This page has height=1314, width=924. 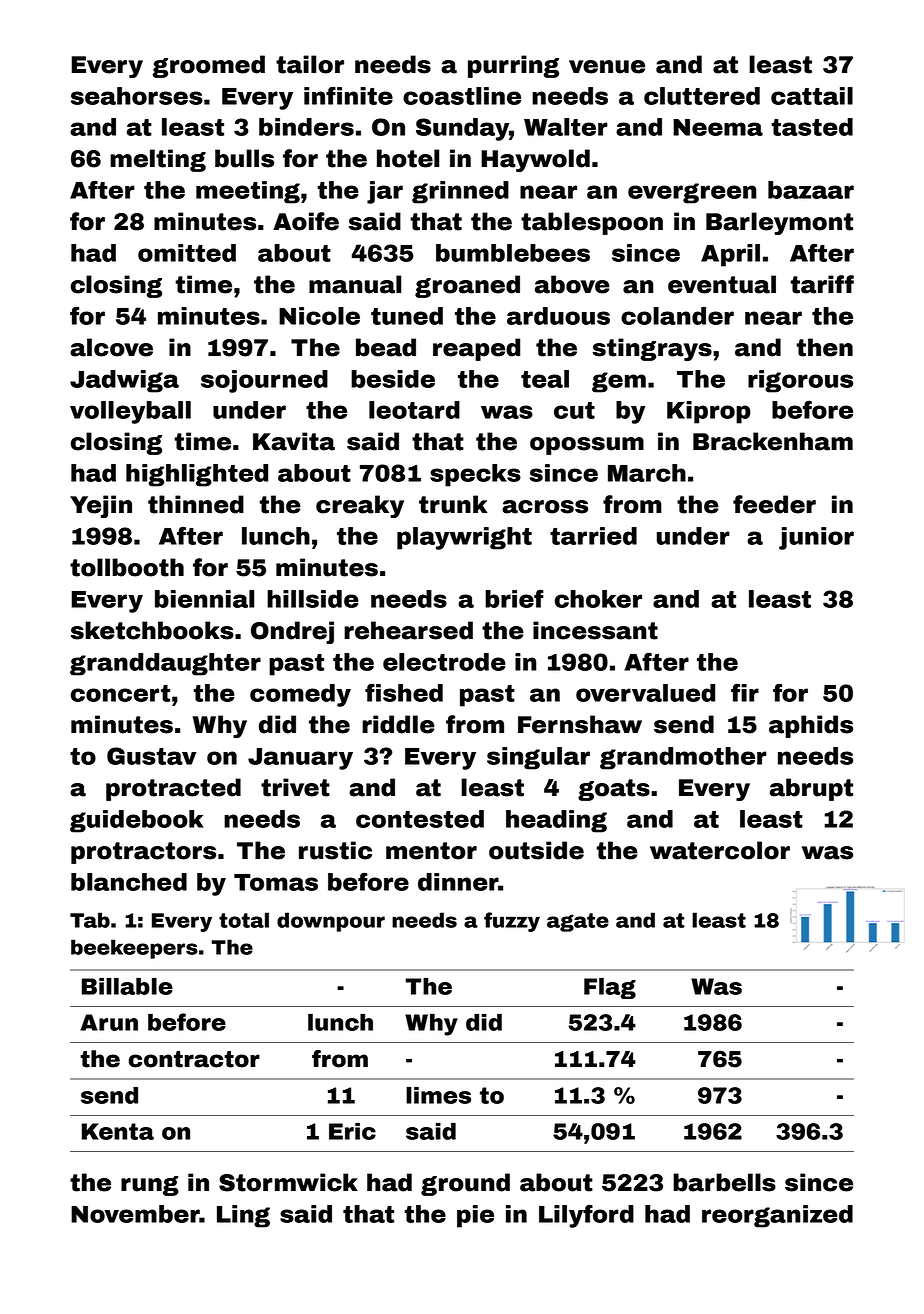 What do you see at coordinates (607, 67) in the page?
I see `venue` at bounding box center [607, 67].
